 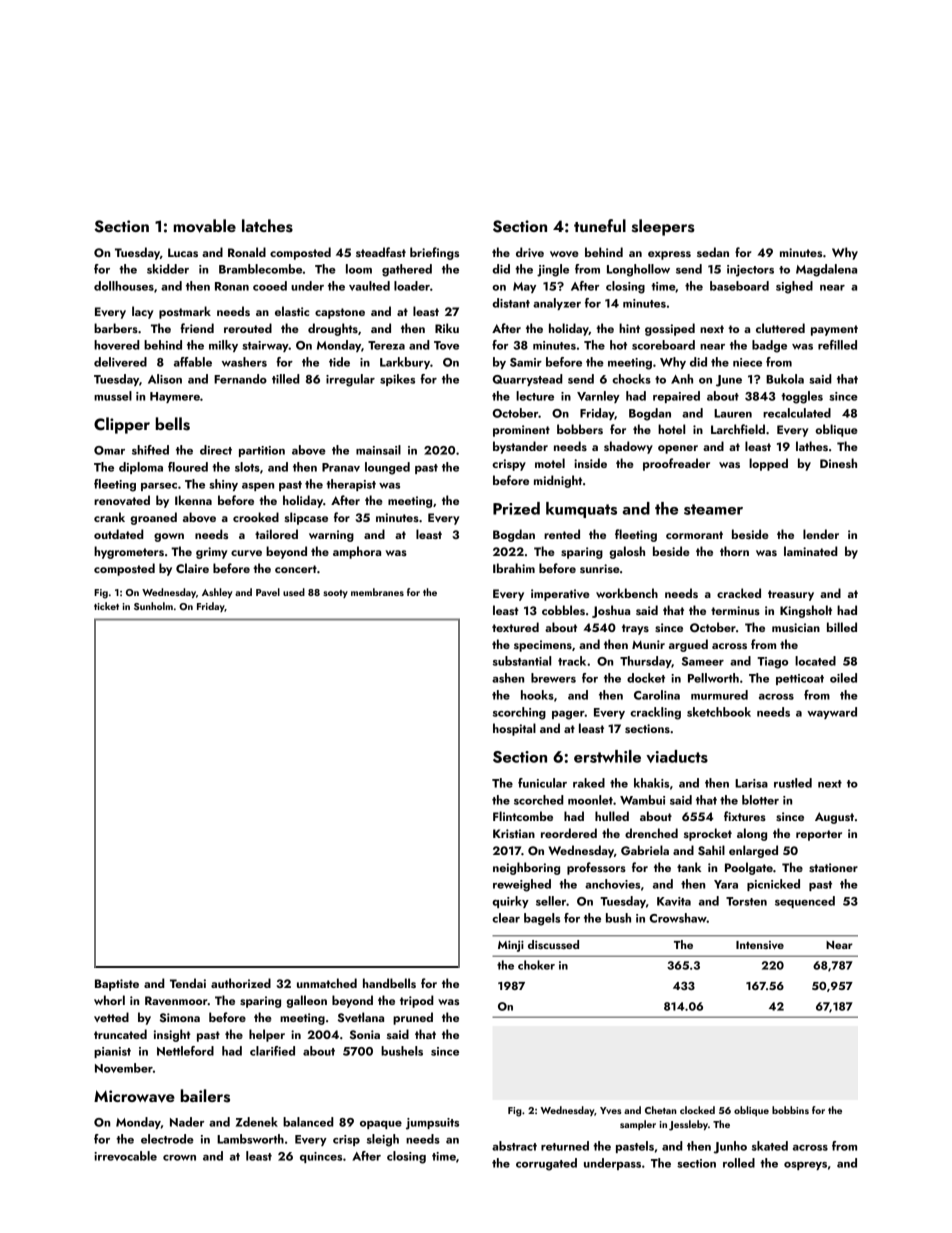 What do you see at coordinates (125, 1156) in the screenshot?
I see `irrevocable` at bounding box center [125, 1156].
